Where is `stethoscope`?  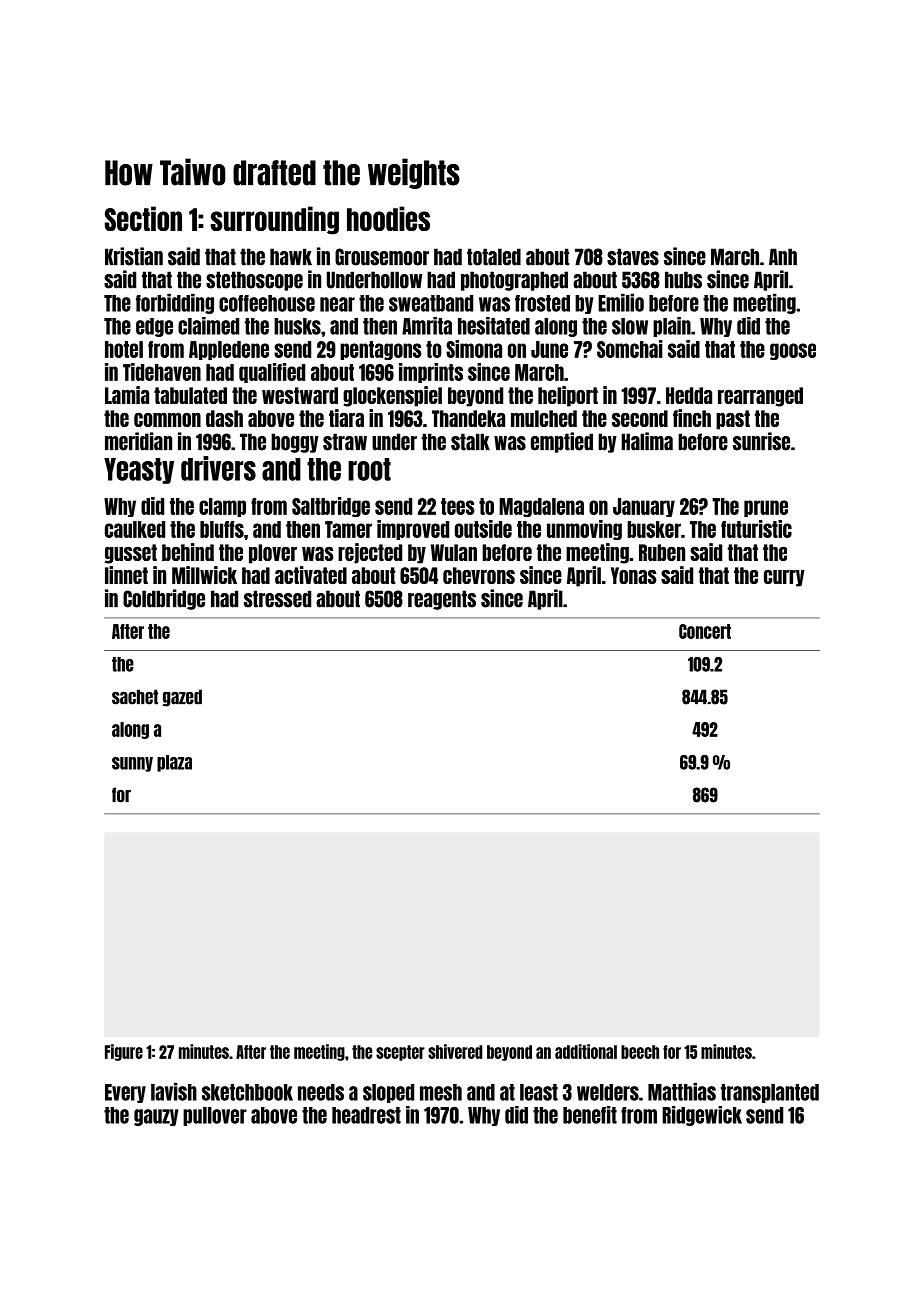 stethoscope is located at coordinates (254, 281).
